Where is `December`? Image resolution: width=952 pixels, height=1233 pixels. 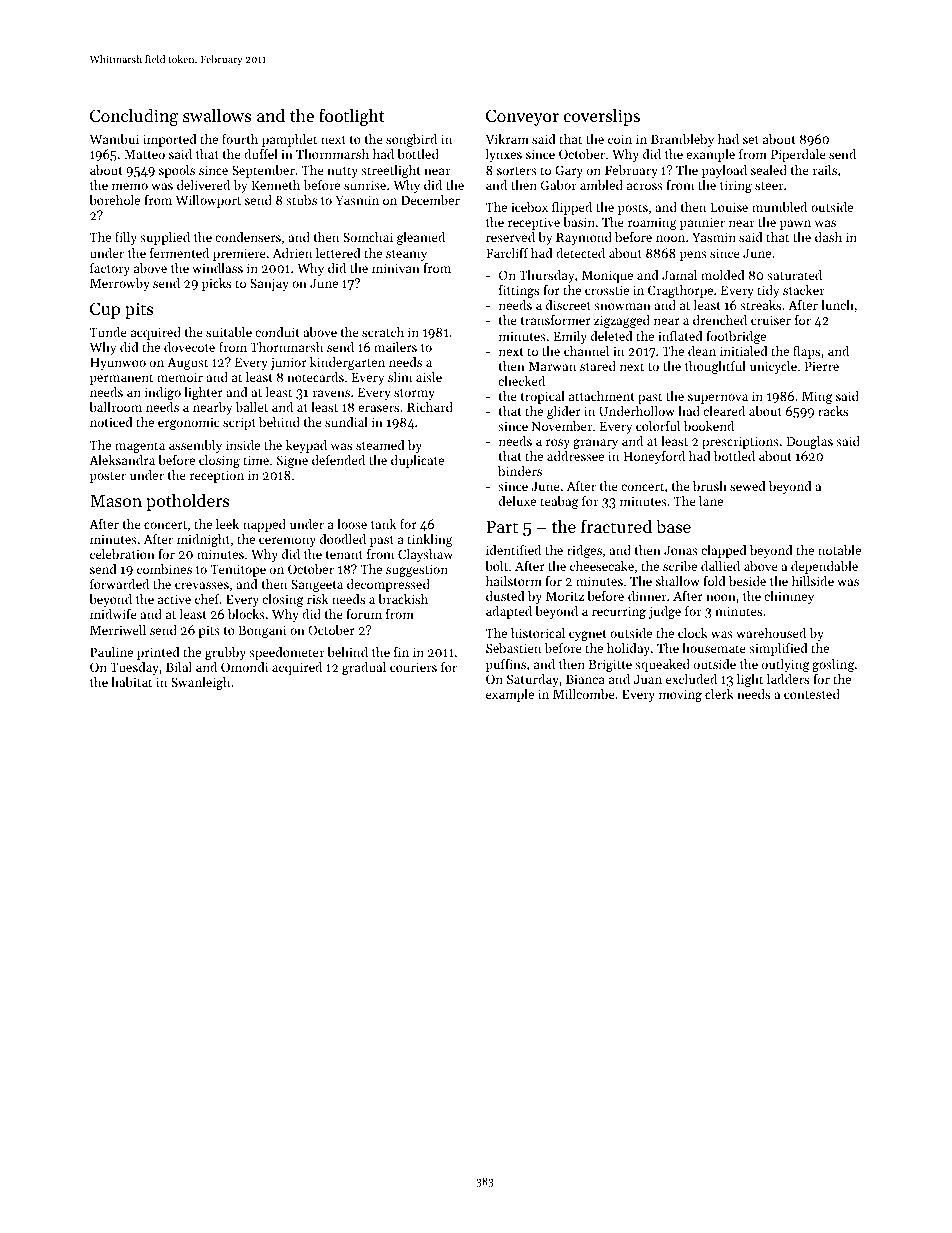 December is located at coordinates (430, 200).
